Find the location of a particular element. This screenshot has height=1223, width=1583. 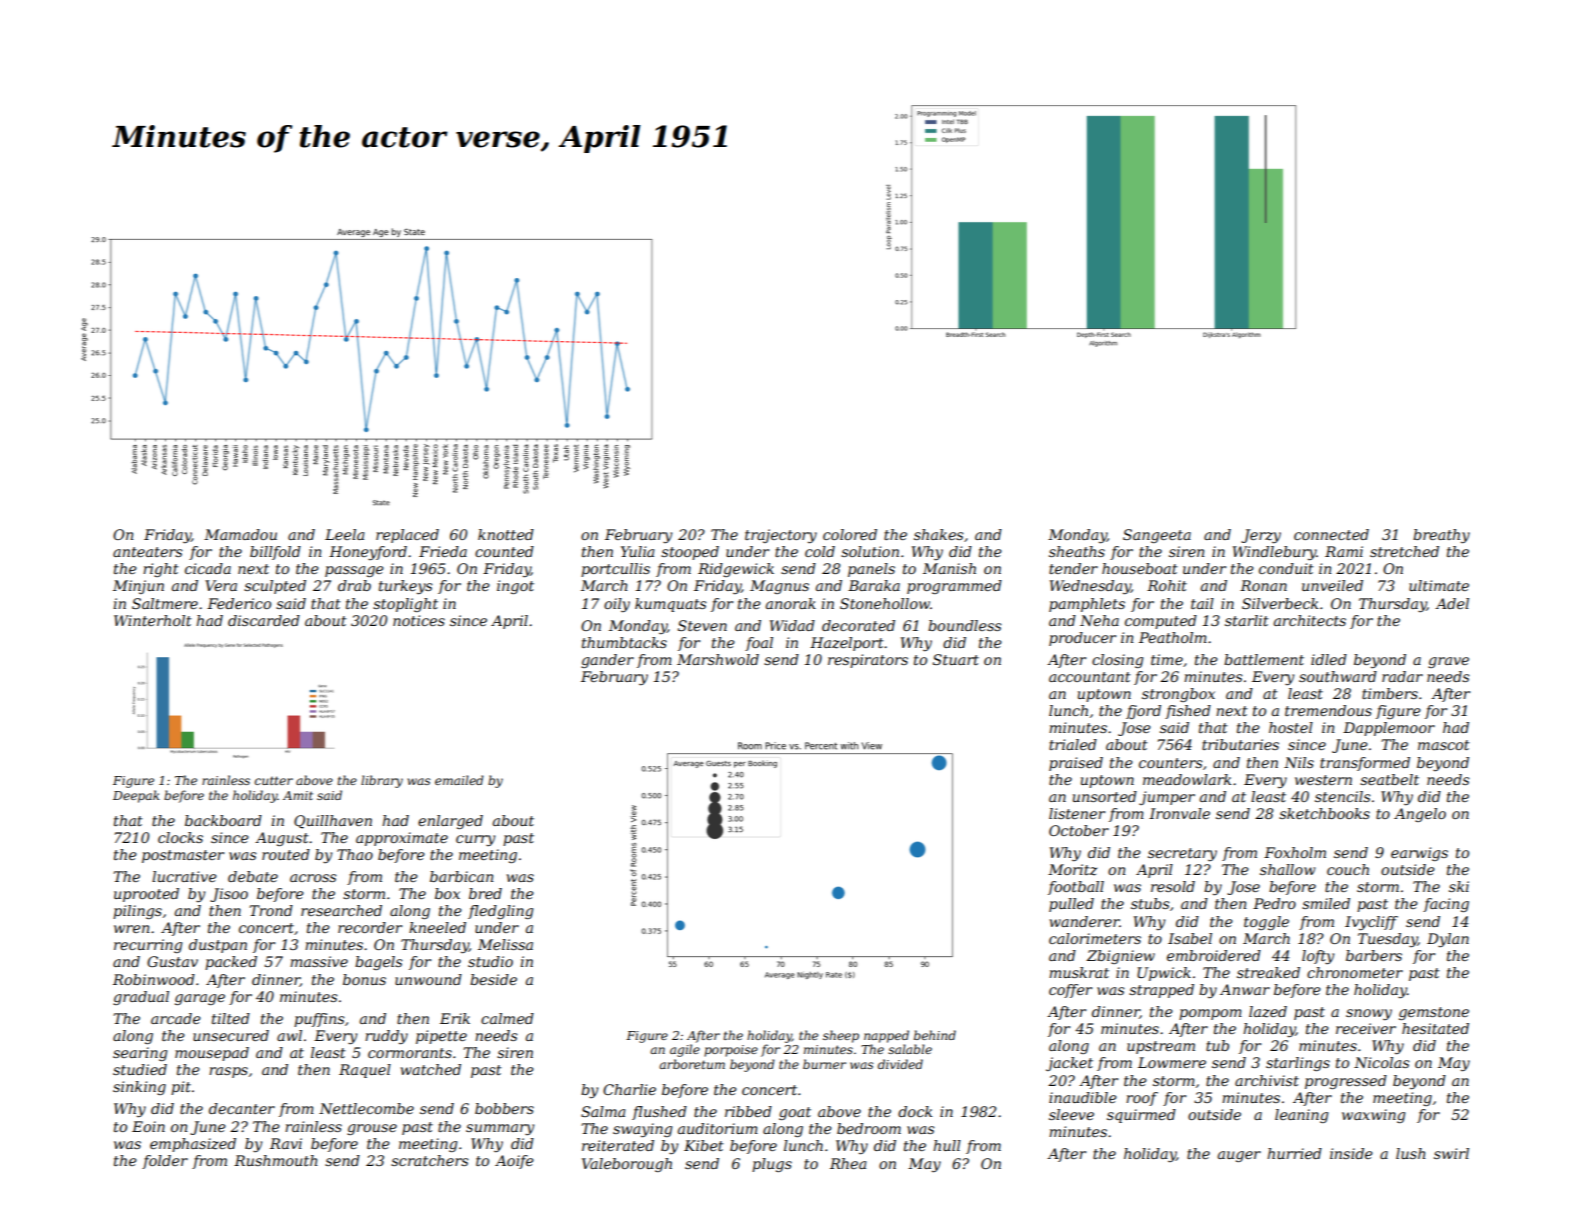

calorimeters is located at coordinates (1095, 938).
